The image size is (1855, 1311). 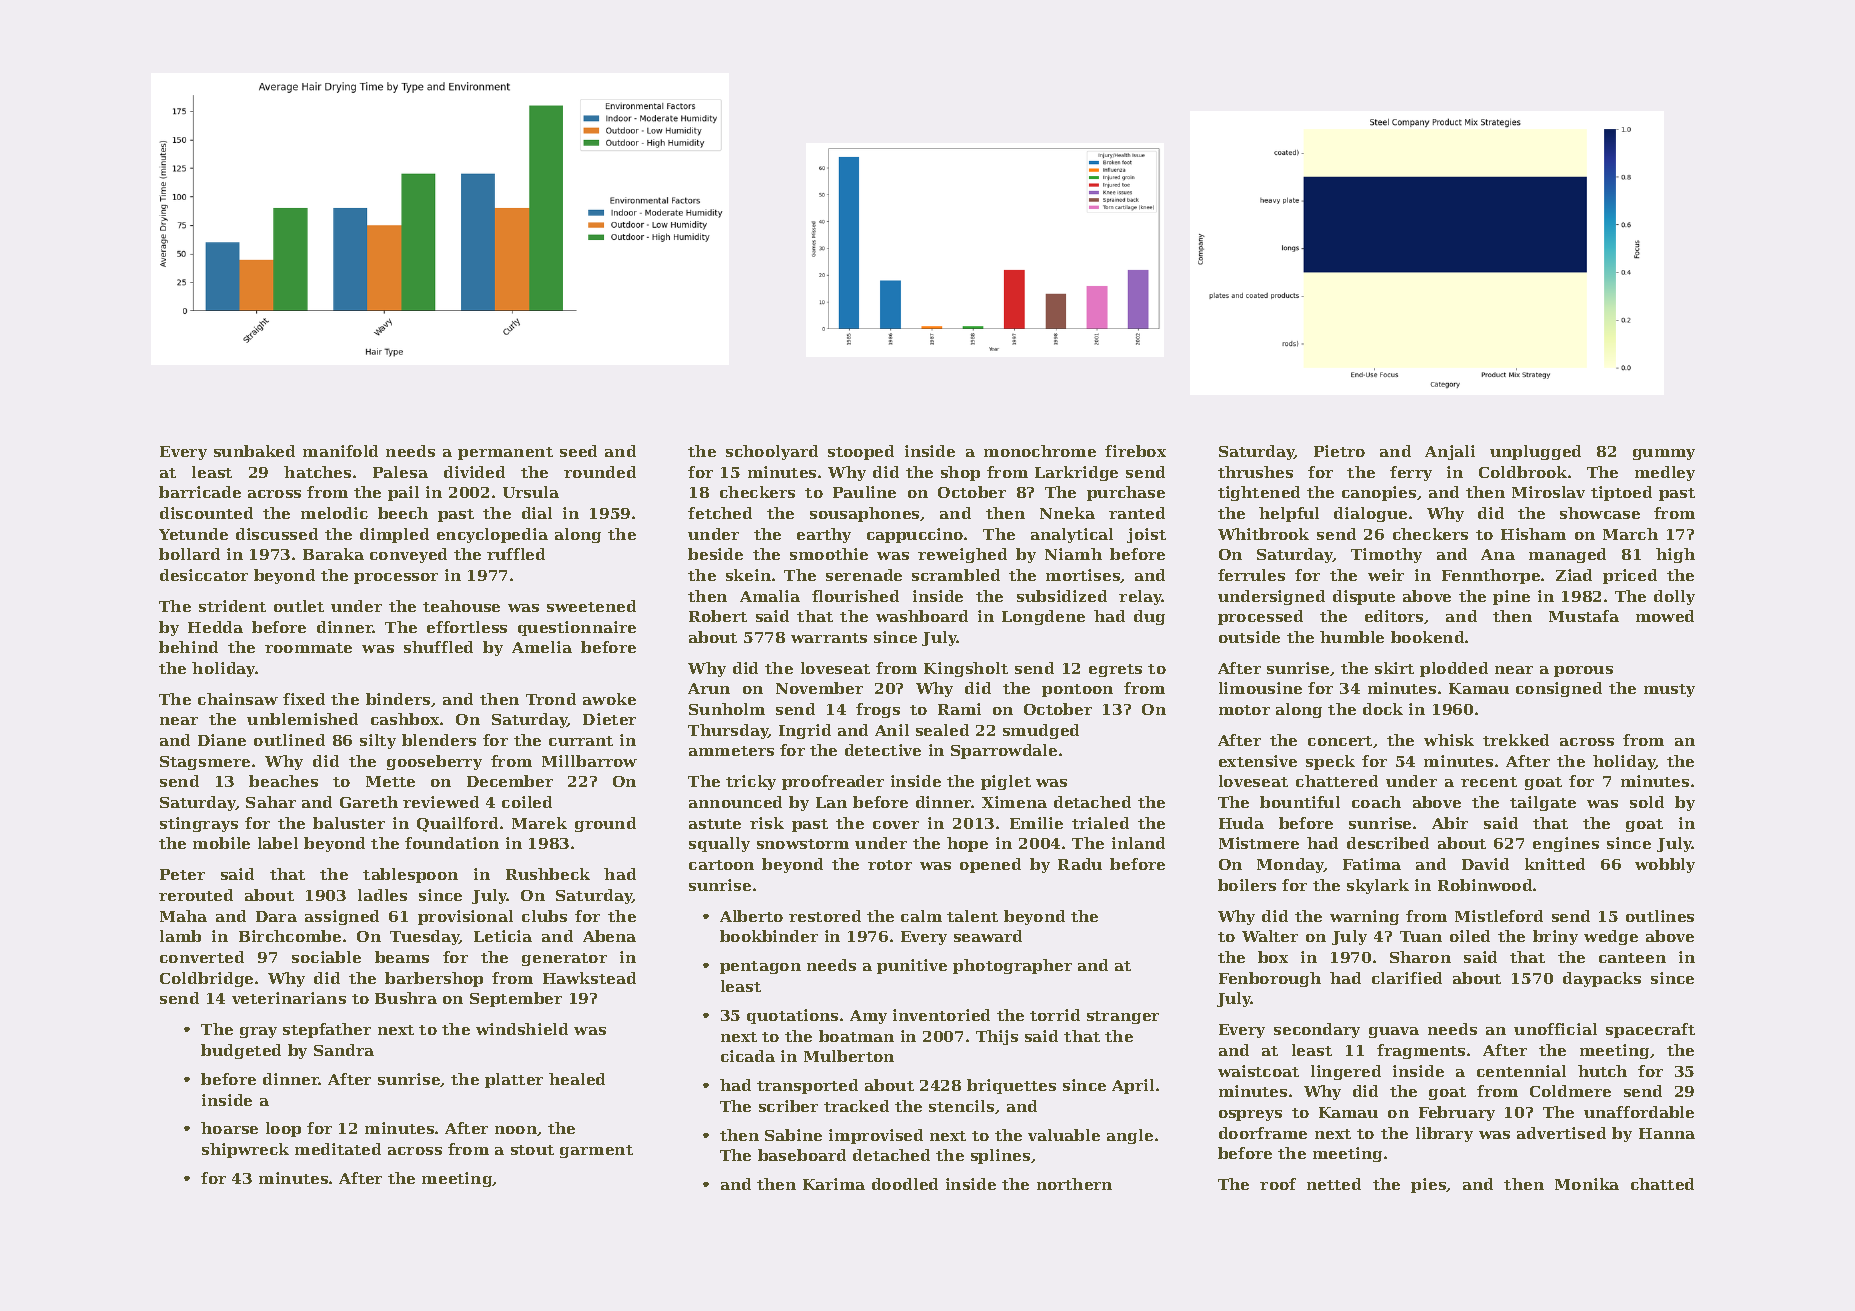 What do you see at coordinates (727, 709) in the screenshot?
I see `Sunholm` at bounding box center [727, 709].
